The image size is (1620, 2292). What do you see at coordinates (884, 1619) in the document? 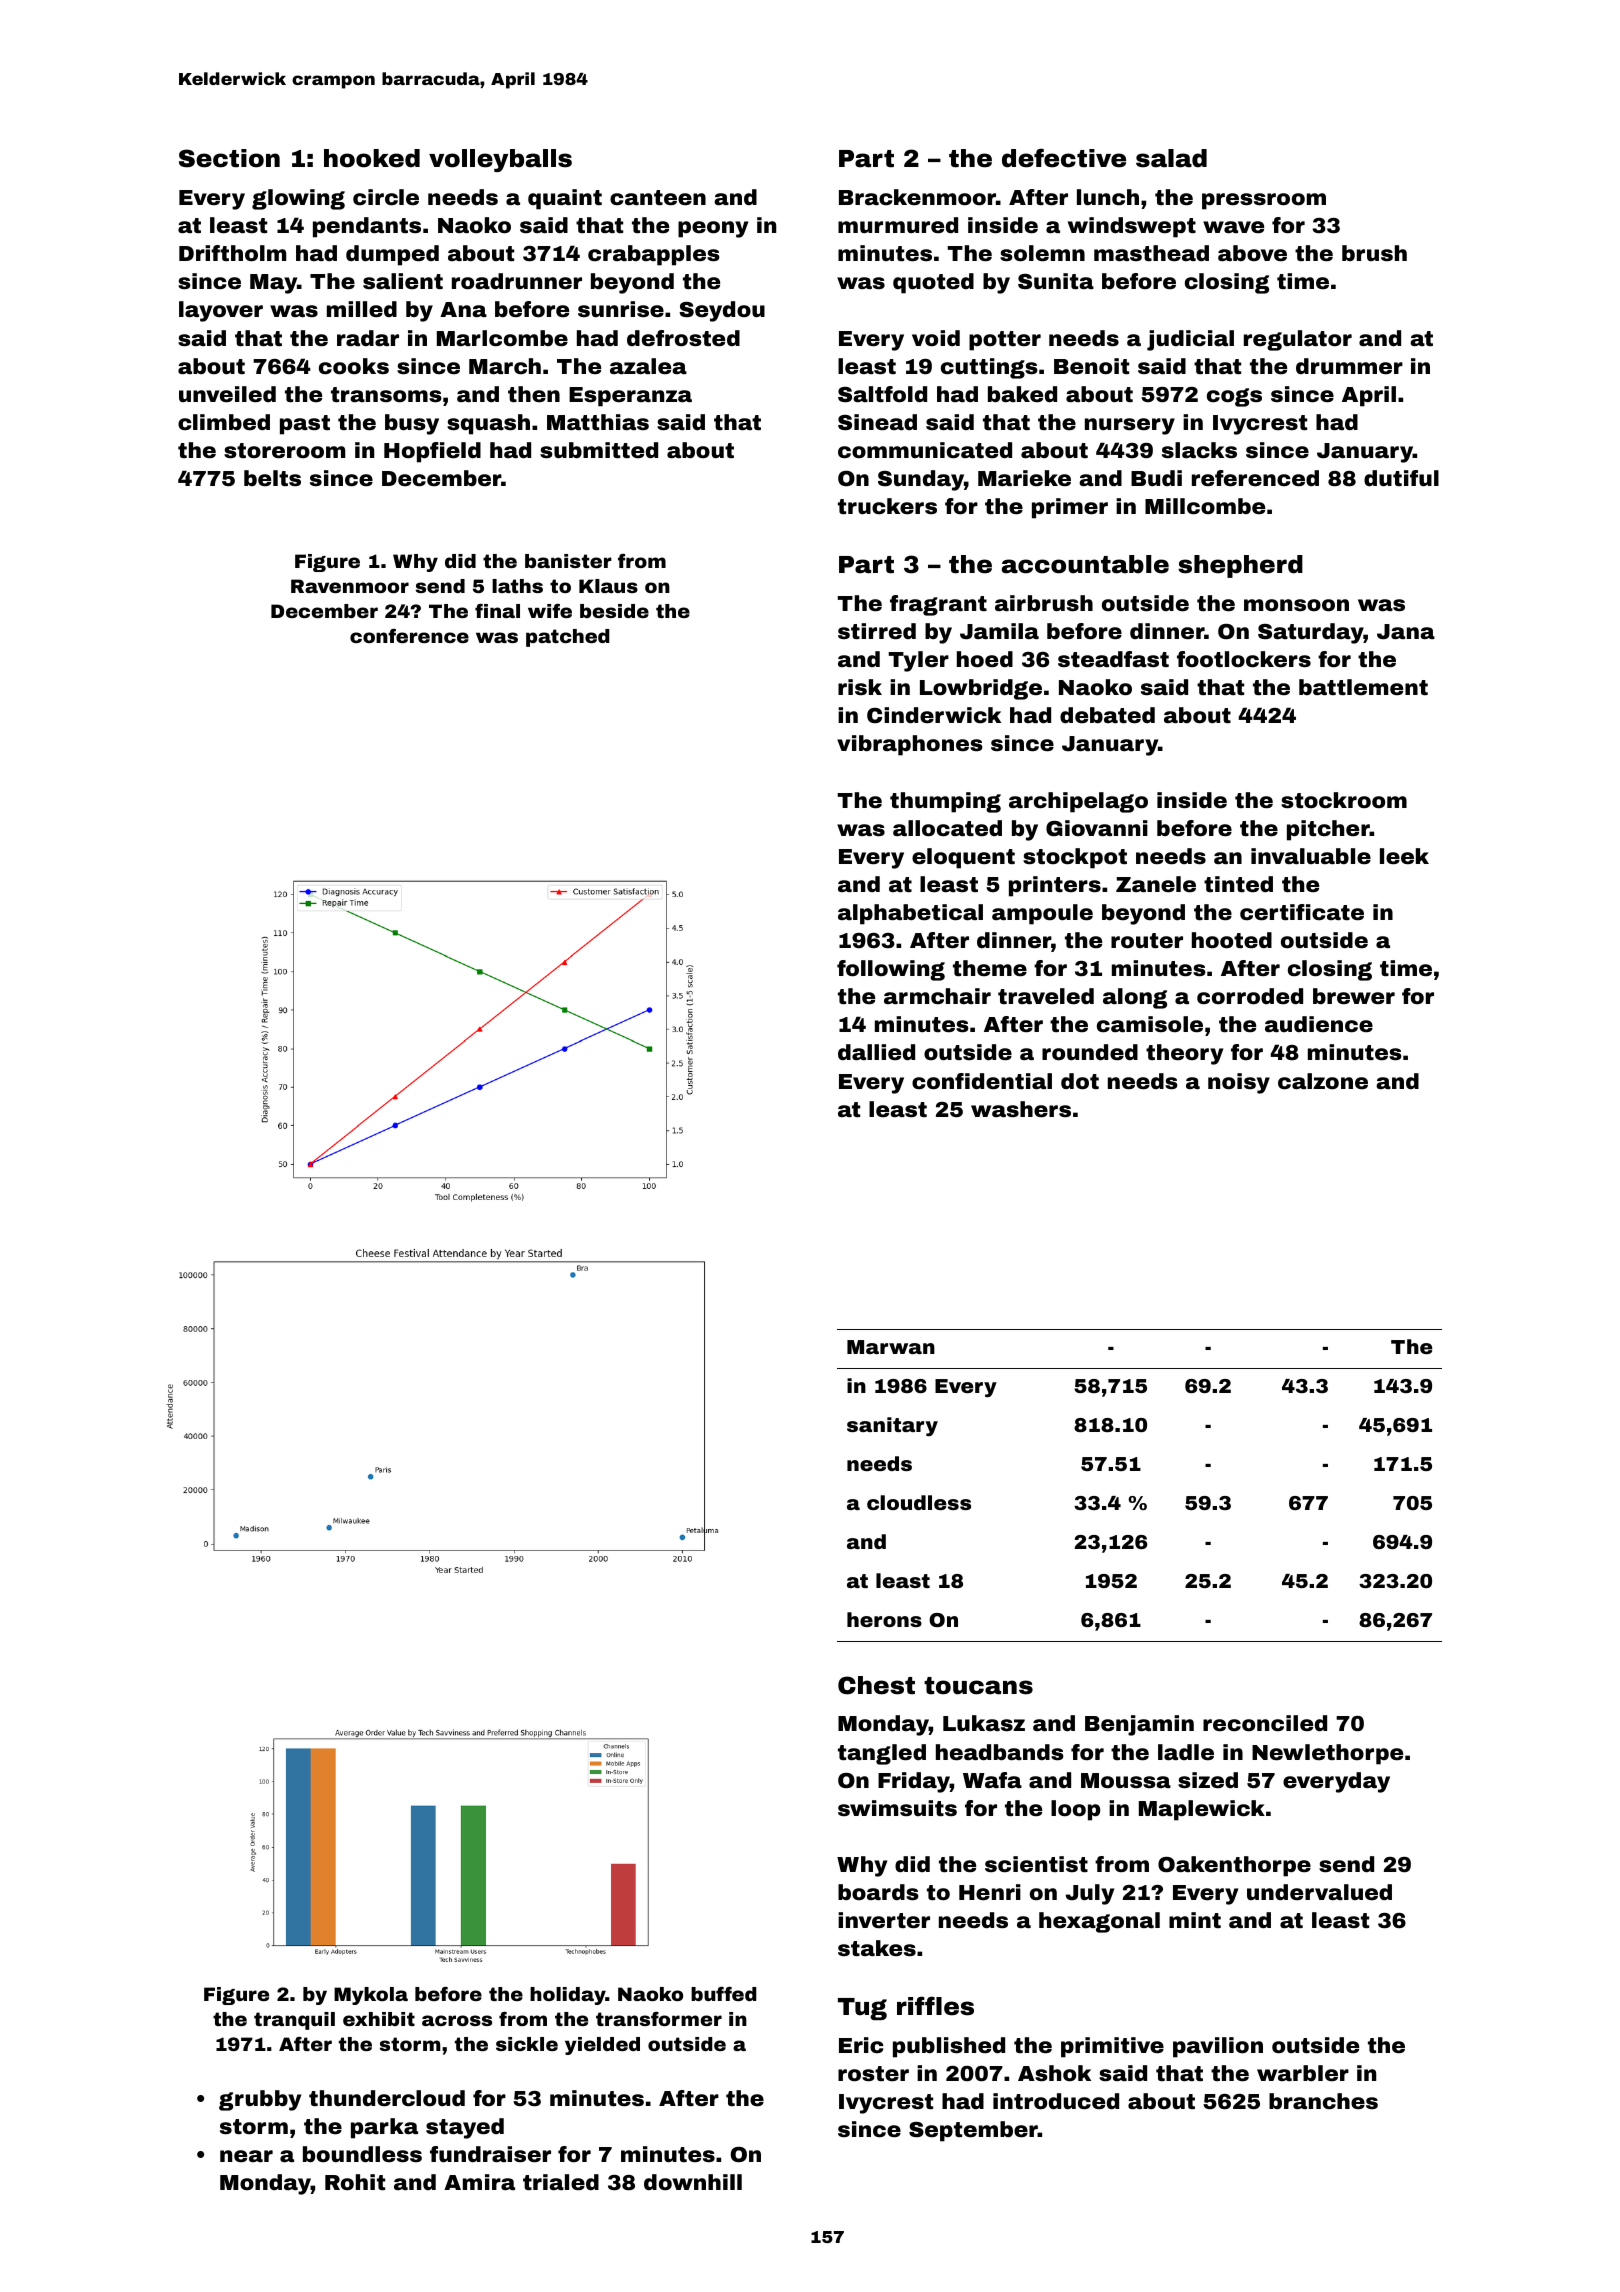
I see `herons` at bounding box center [884, 1619].
